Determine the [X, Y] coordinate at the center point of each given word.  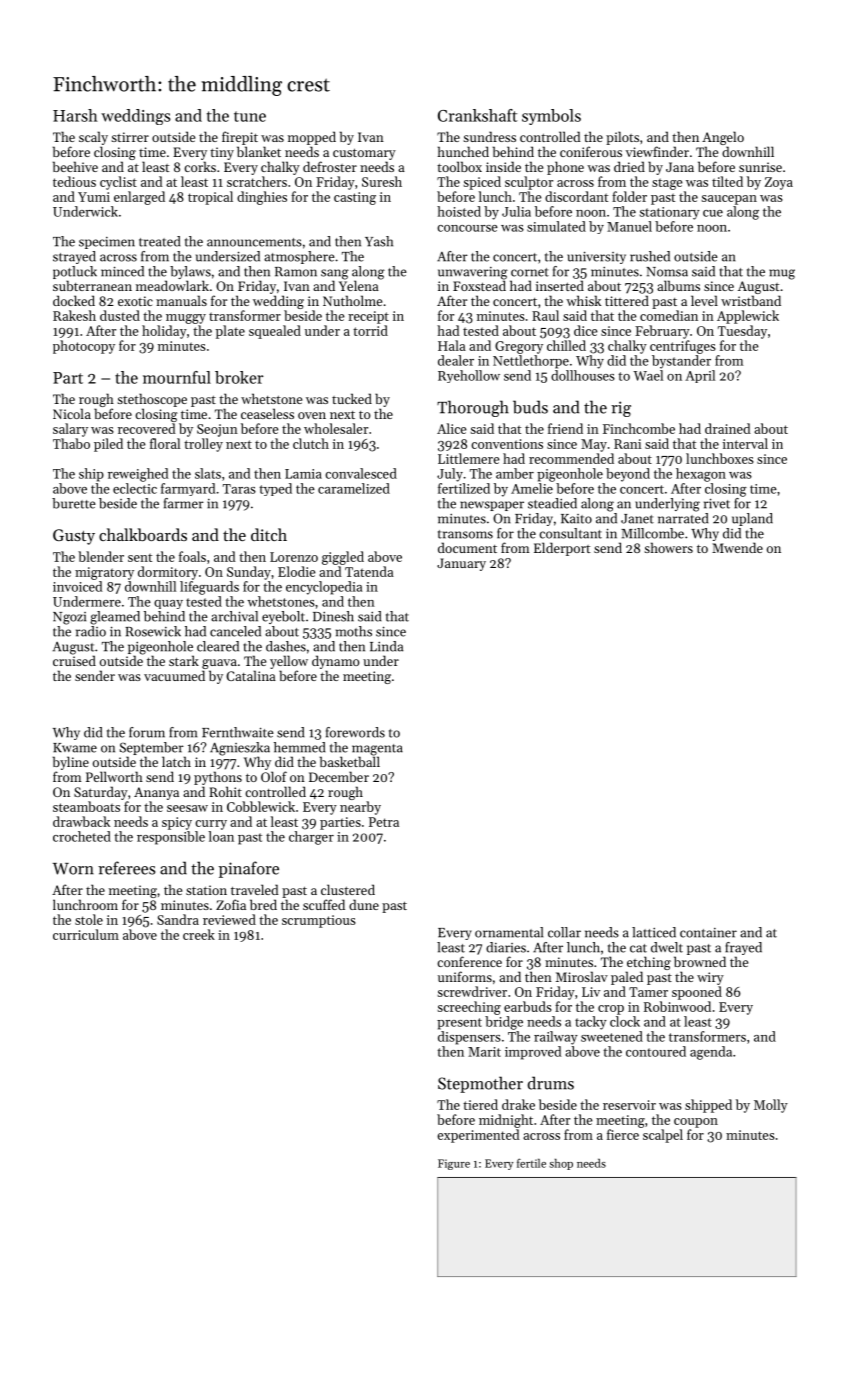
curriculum [86, 934]
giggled [343, 558]
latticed [654, 932]
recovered [147, 428]
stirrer [130, 137]
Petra [384, 822]
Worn [73, 869]
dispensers [469, 1038]
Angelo [723, 138]
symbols [551, 117]
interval [745, 443]
